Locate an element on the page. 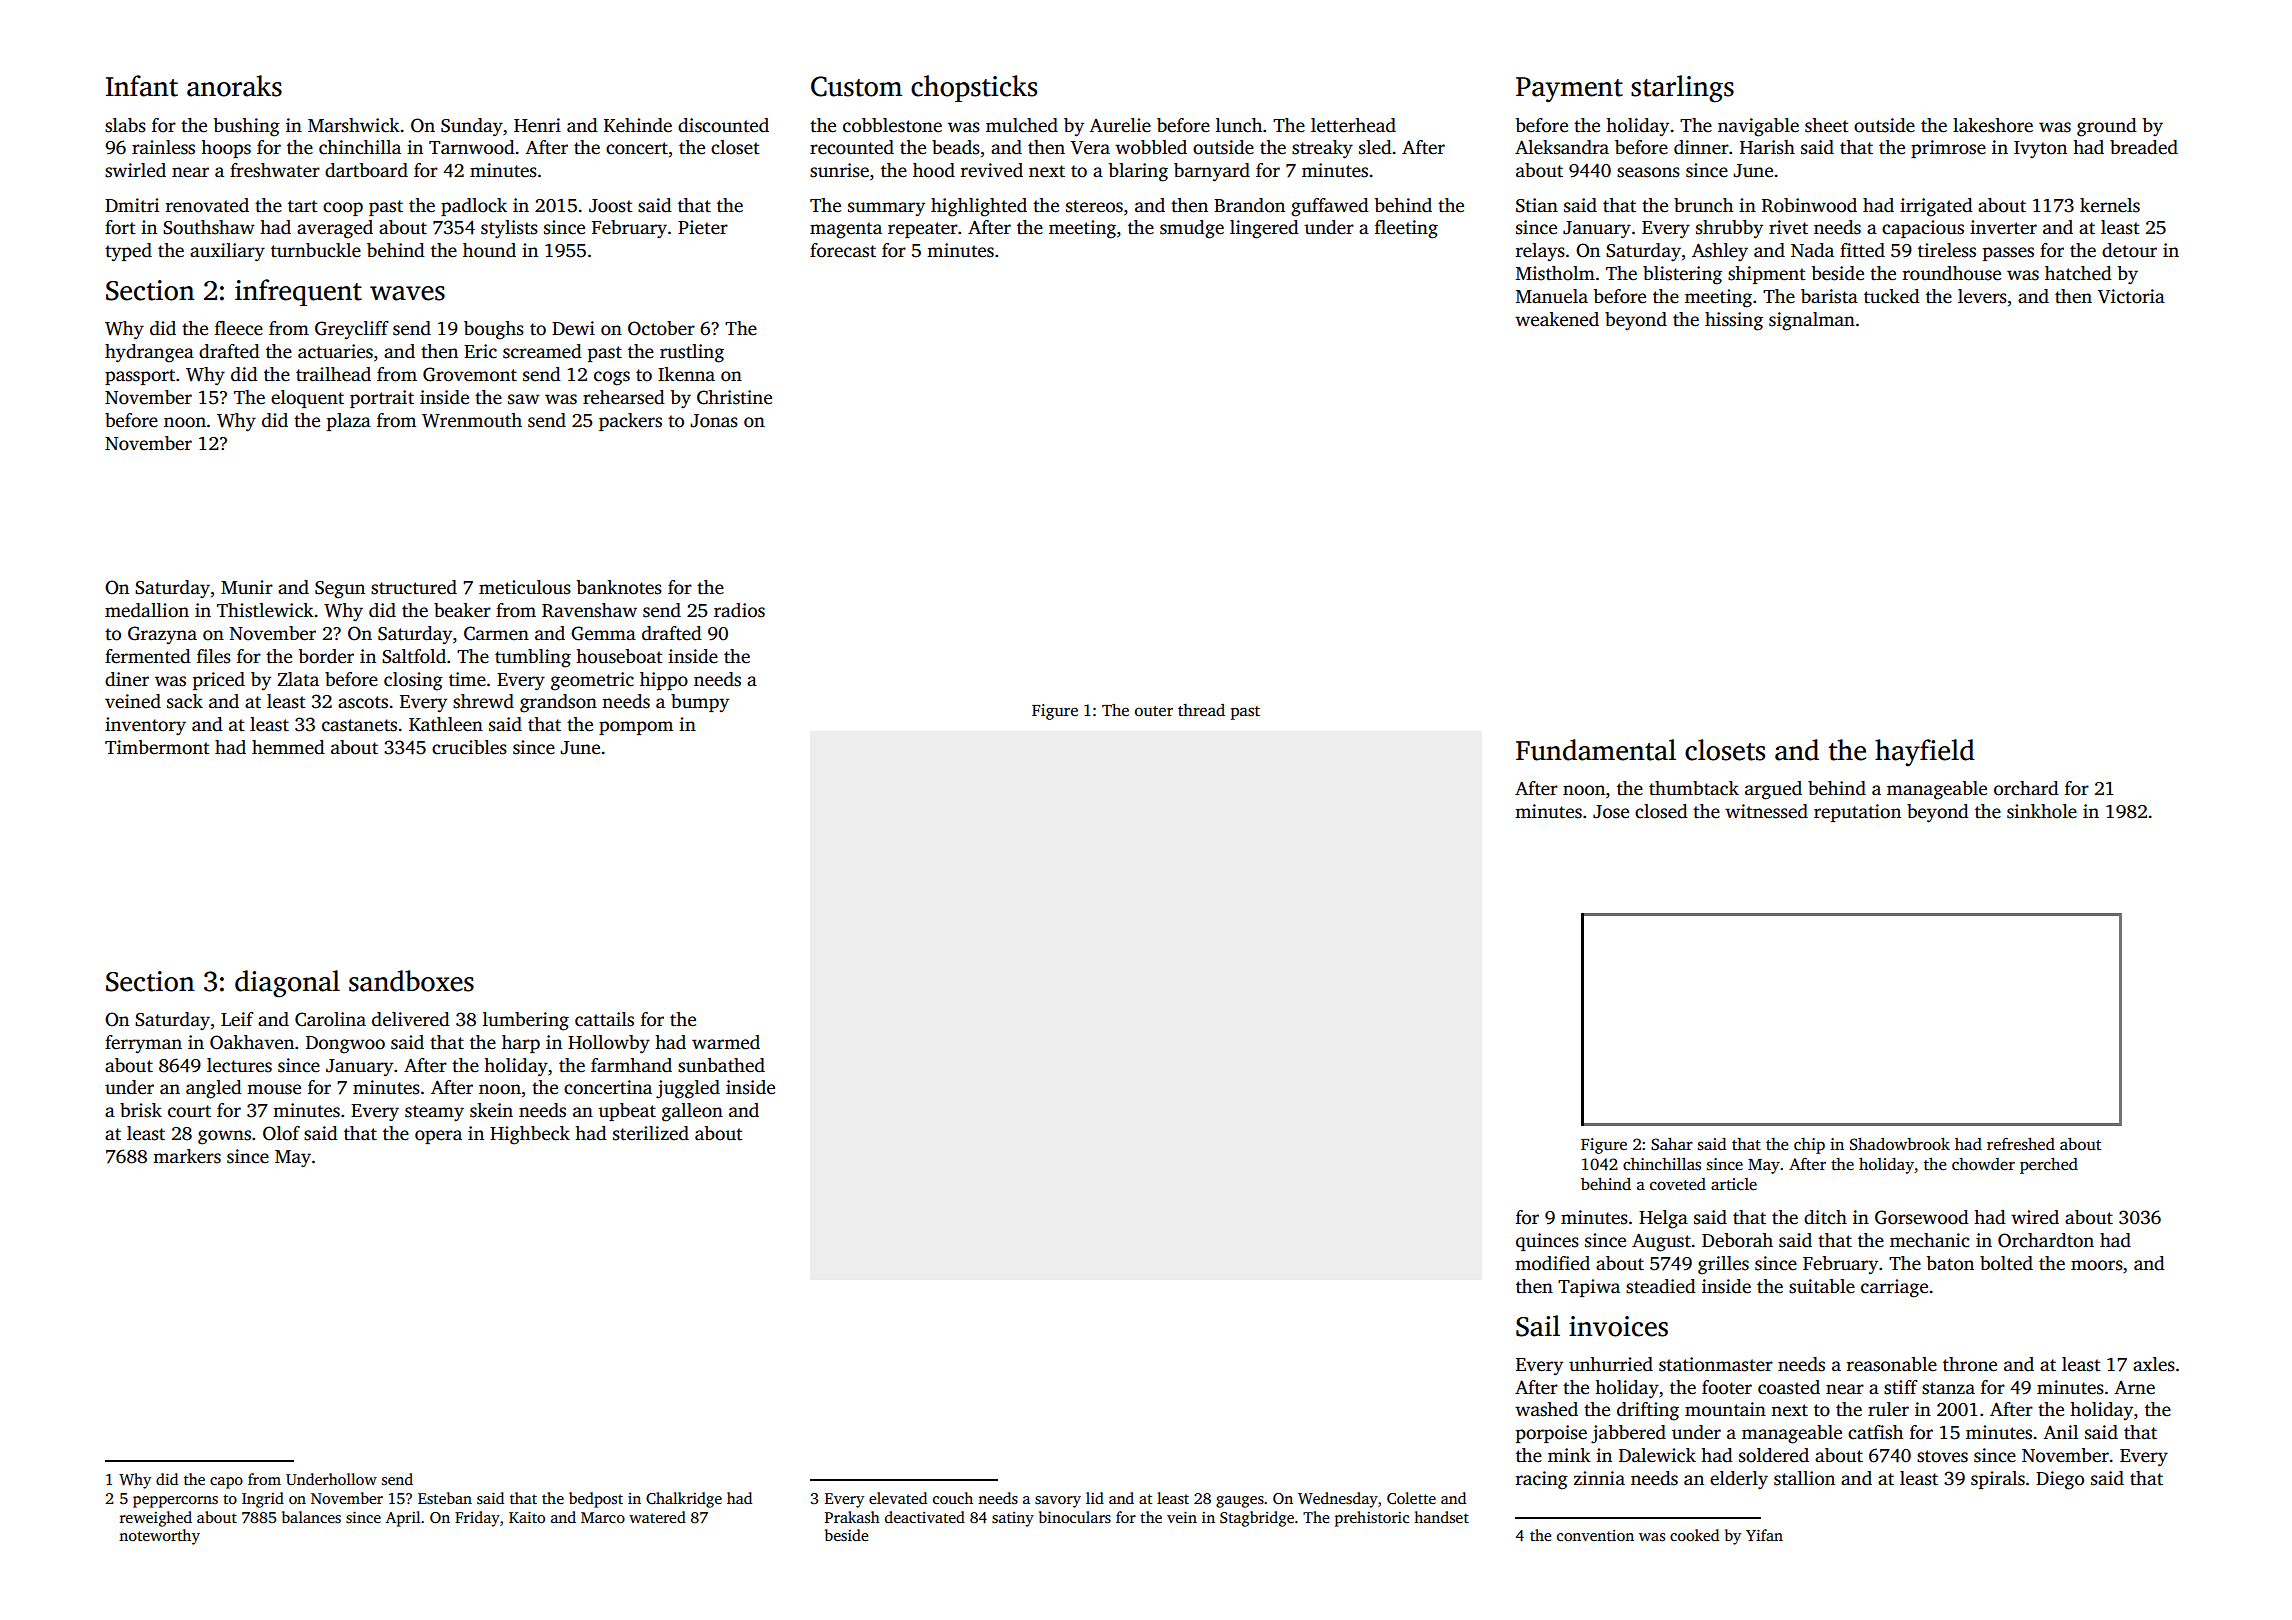 The height and width of the document is (1620, 2292). starlings is located at coordinates (1682, 89).
